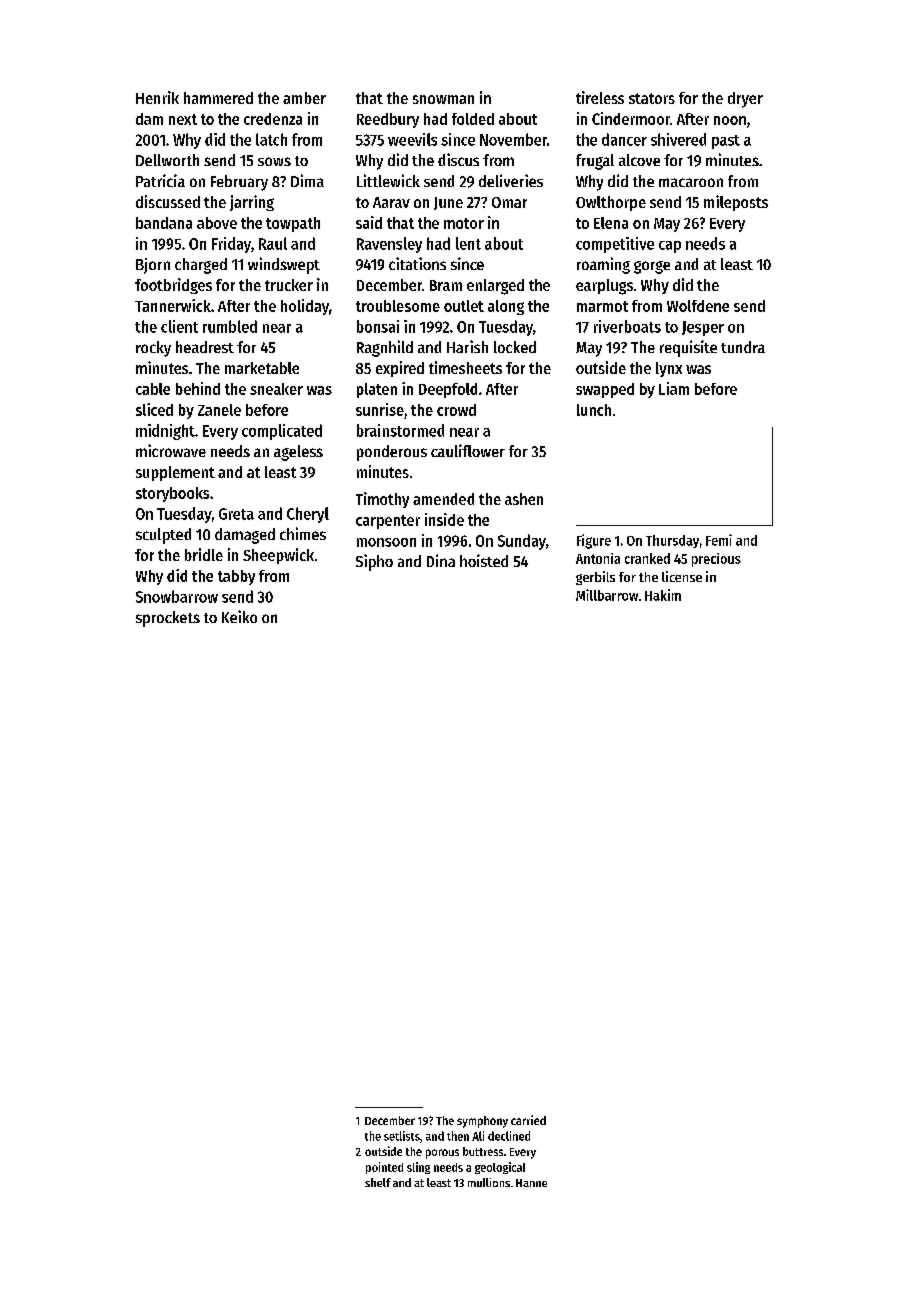 This screenshot has width=908, height=1316. I want to click on gorge, so click(652, 267).
